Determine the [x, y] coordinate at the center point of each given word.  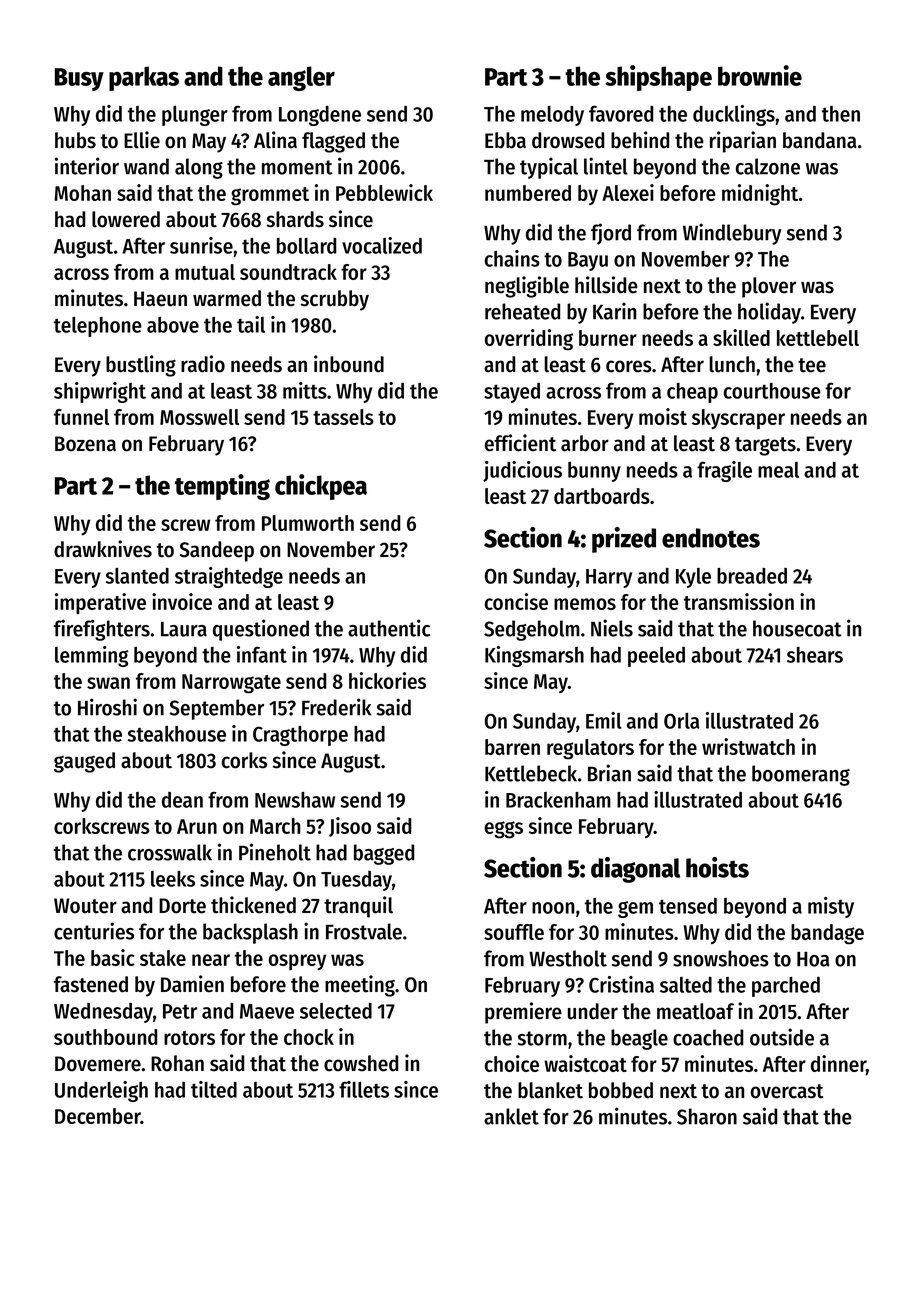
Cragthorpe [300, 736]
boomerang [801, 775]
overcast [787, 1091]
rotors [189, 1038]
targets [765, 446]
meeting [360, 986]
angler [301, 78]
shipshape [658, 78]
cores [629, 366]
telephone [98, 327]
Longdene [320, 116]
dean [182, 800]
